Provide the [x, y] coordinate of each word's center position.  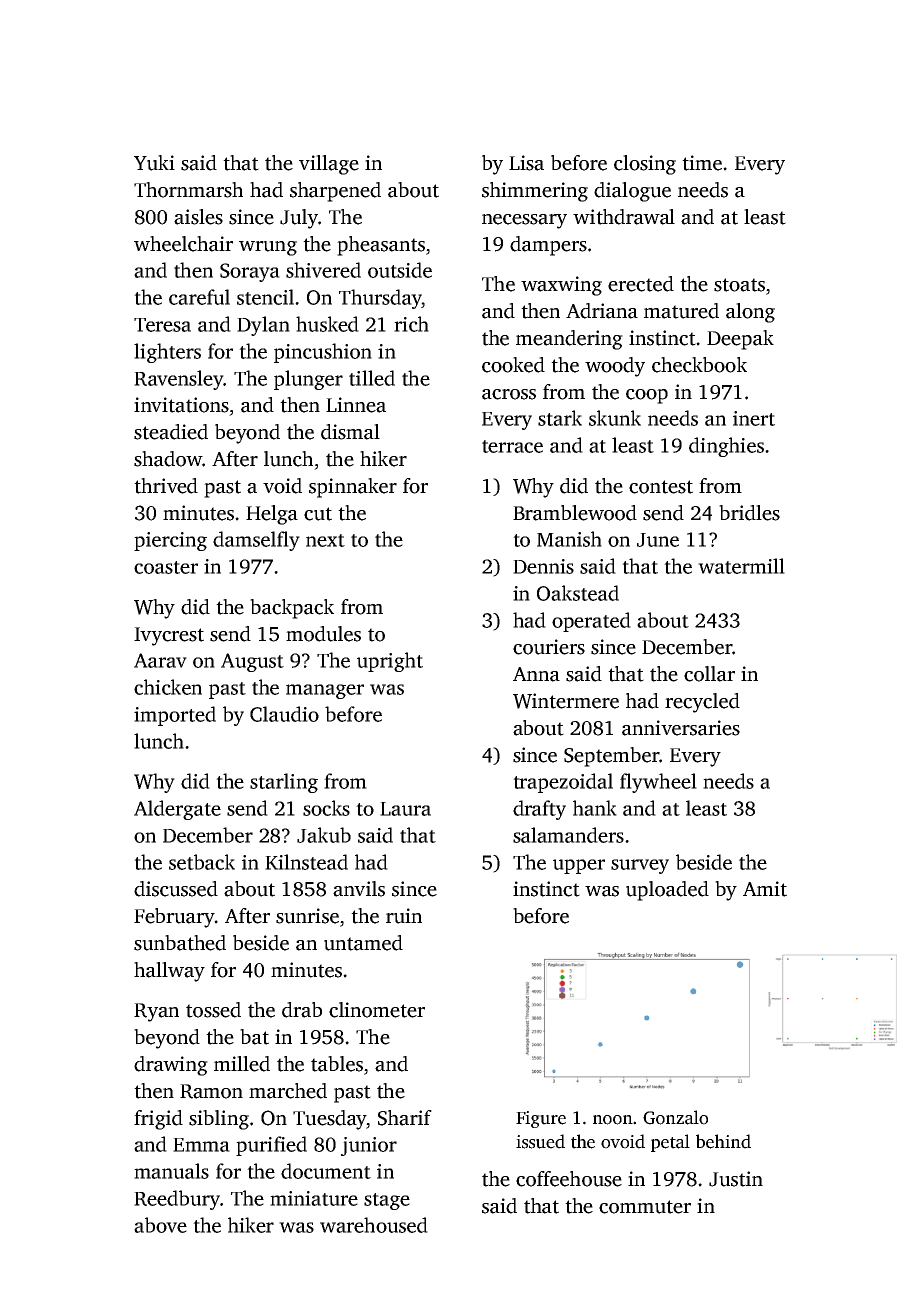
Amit [765, 889]
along [750, 313]
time [702, 163]
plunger [308, 380]
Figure [541, 1119]
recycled [702, 703]
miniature [314, 1198]
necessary [524, 221]
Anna [536, 674]
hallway [169, 972]
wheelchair [183, 244]
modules [323, 634]
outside [400, 270]
